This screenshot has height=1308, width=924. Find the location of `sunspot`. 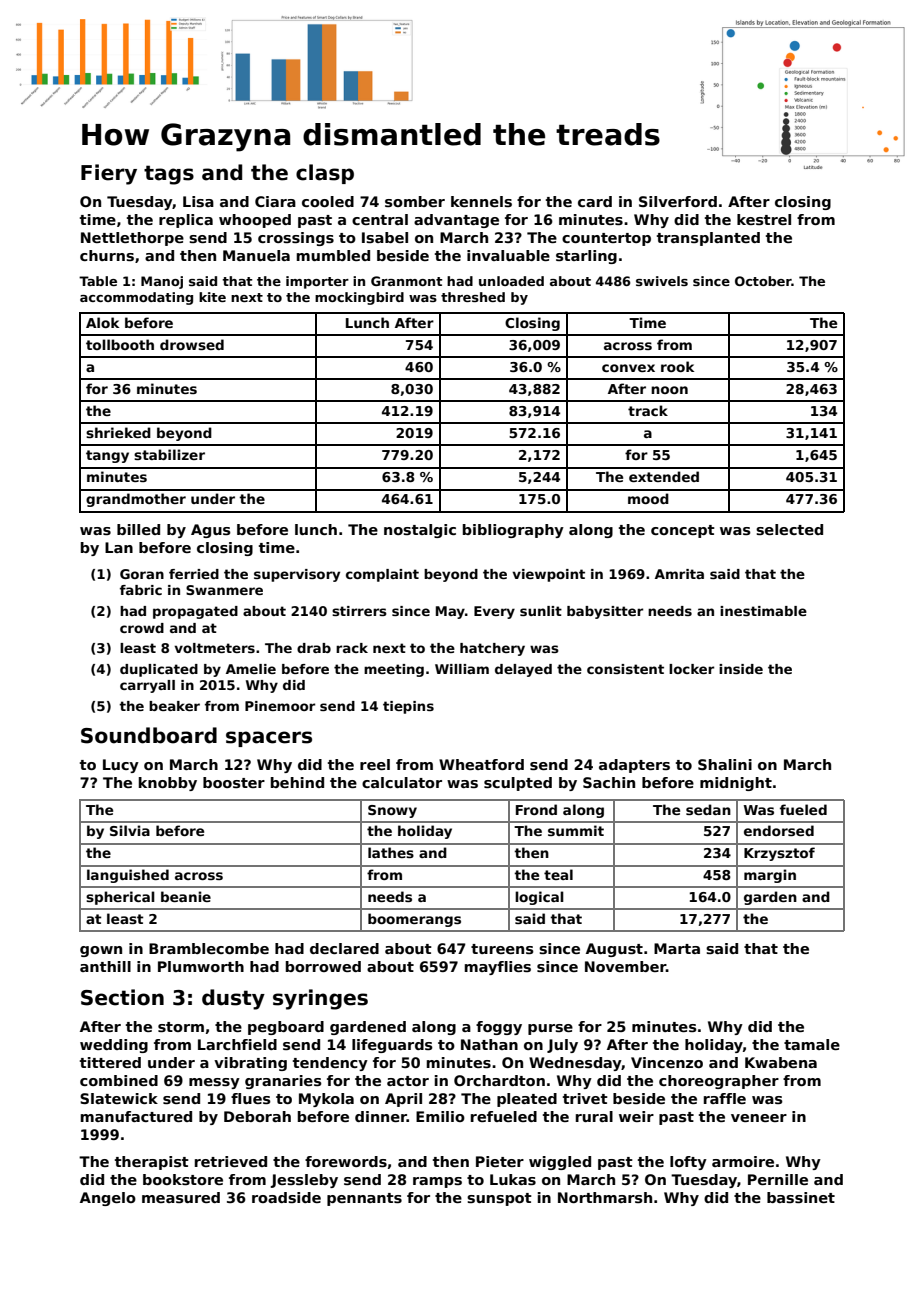

sunspot is located at coordinates (499, 1199).
